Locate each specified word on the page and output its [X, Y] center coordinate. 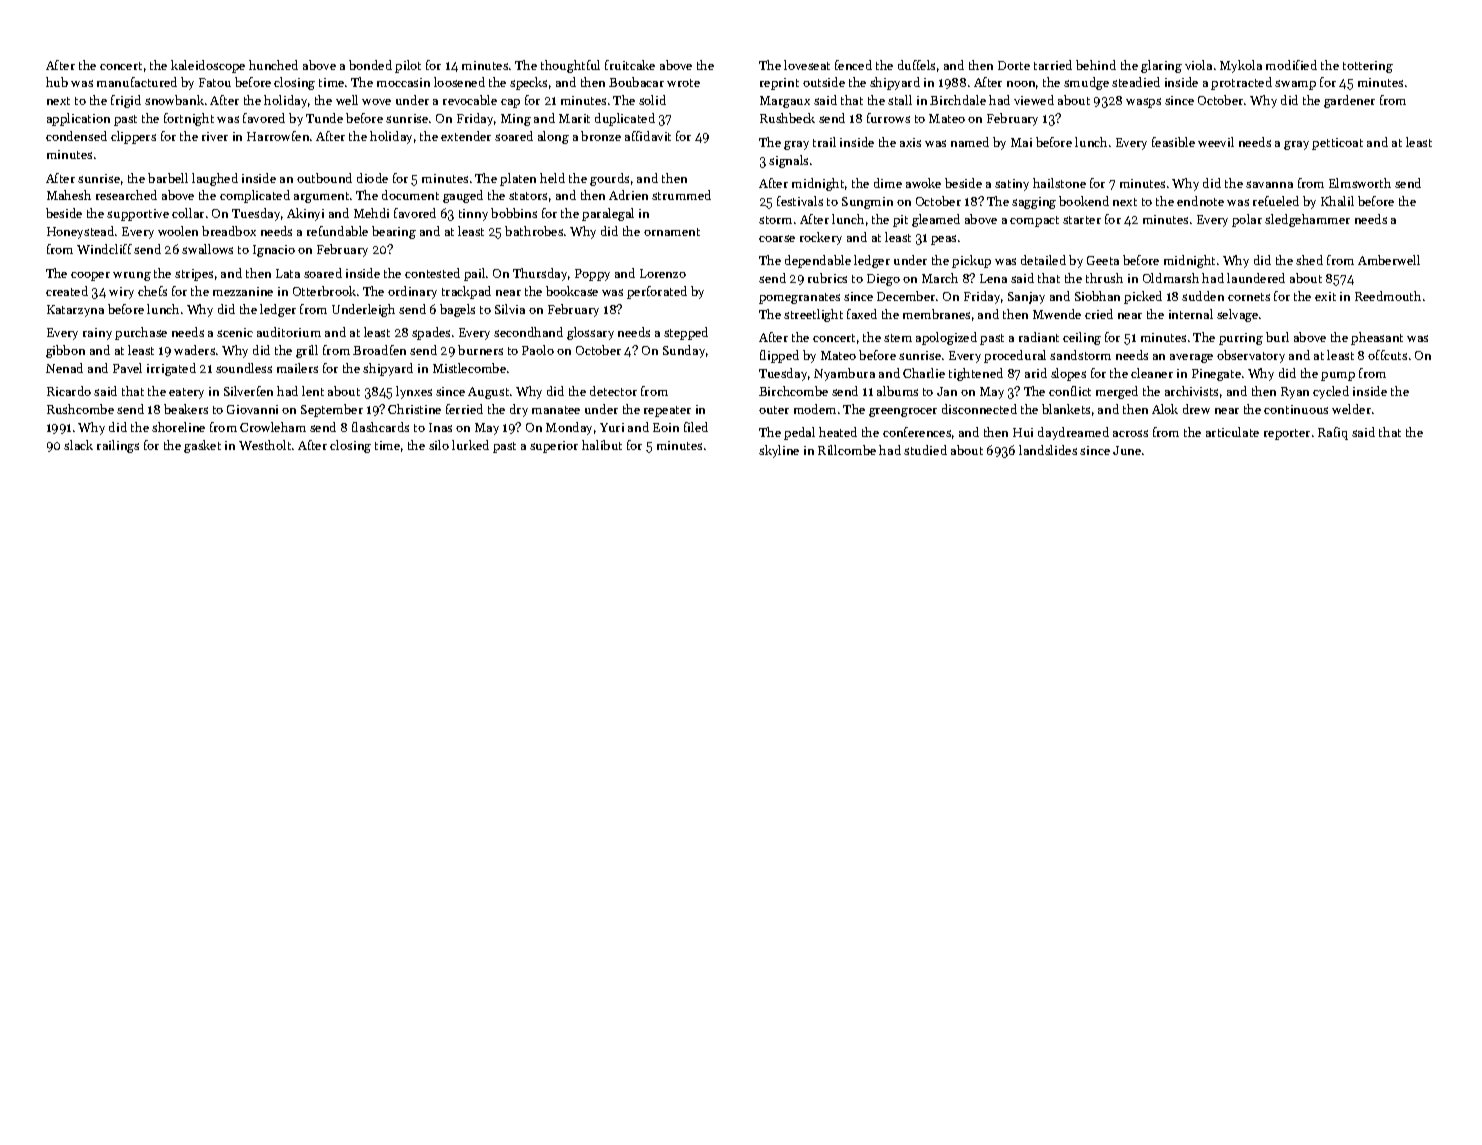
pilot [408, 66]
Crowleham [273, 427]
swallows [207, 249]
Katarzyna [75, 311]
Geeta [1103, 260]
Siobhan [1097, 296]
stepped [686, 333]
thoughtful [570, 66]
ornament [672, 232]
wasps [1143, 103]
